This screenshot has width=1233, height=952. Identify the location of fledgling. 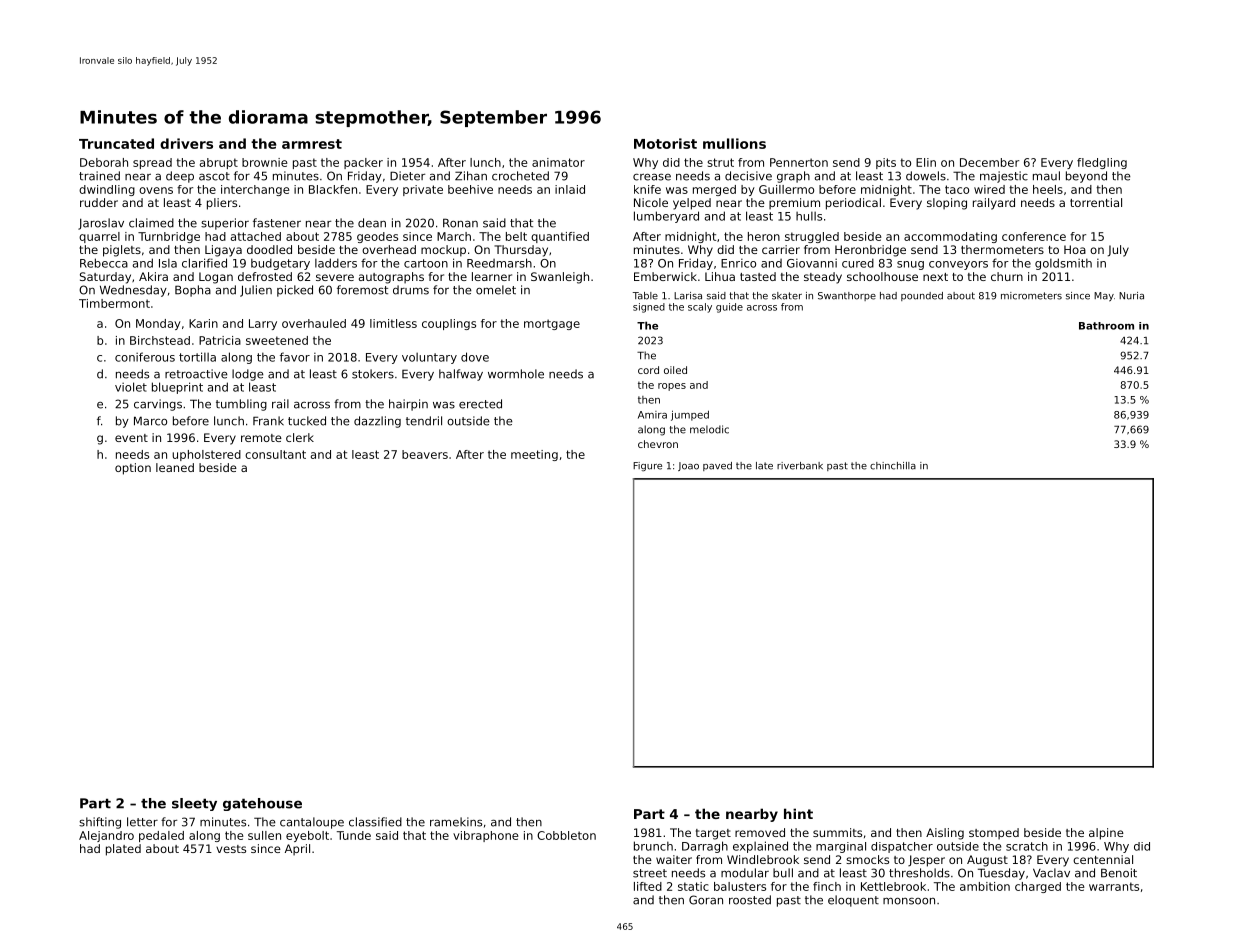
(1102, 163).
